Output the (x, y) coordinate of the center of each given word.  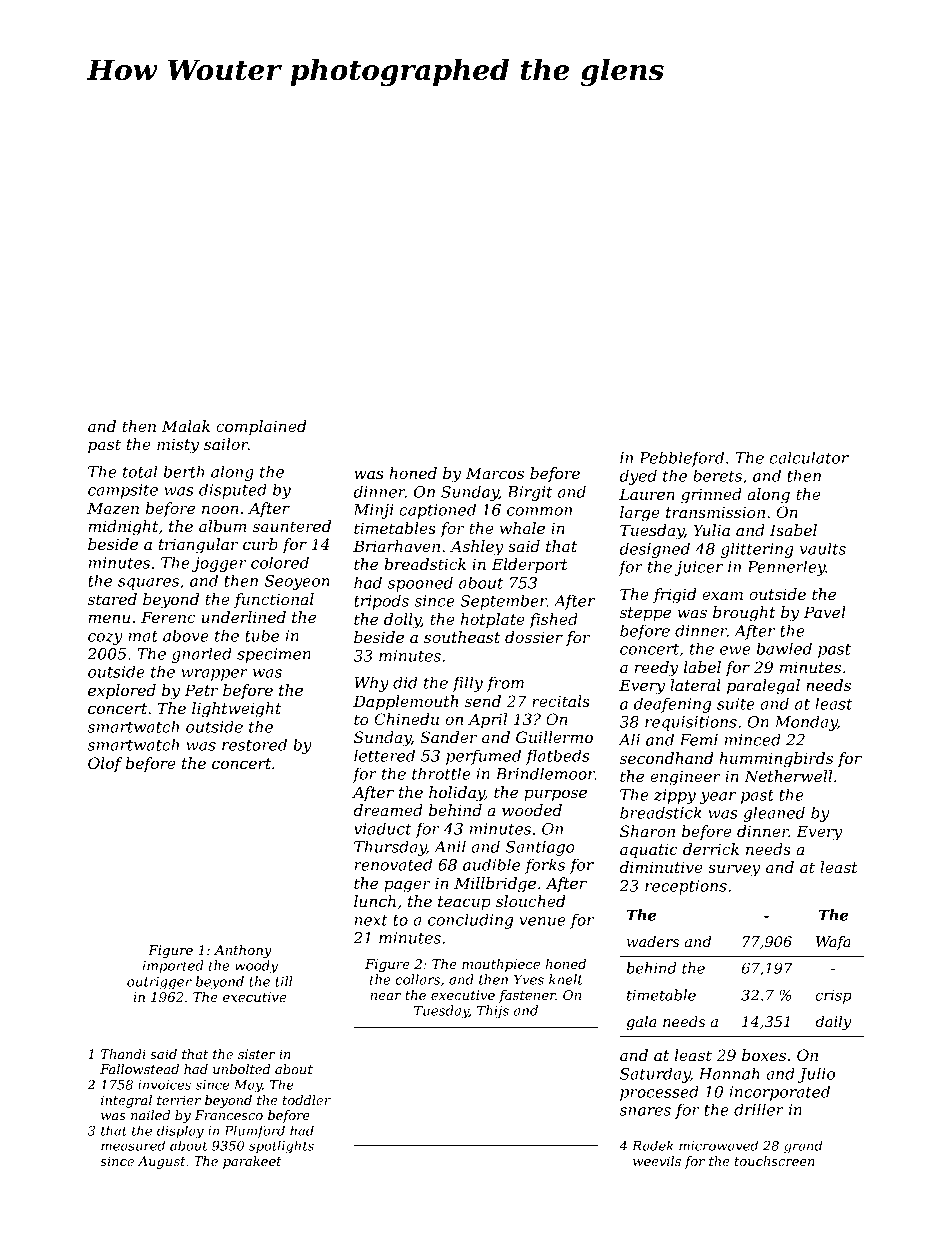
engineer (685, 778)
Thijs (493, 1012)
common (539, 511)
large (640, 514)
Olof (105, 764)
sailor (226, 444)
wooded (532, 810)
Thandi (123, 1054)
